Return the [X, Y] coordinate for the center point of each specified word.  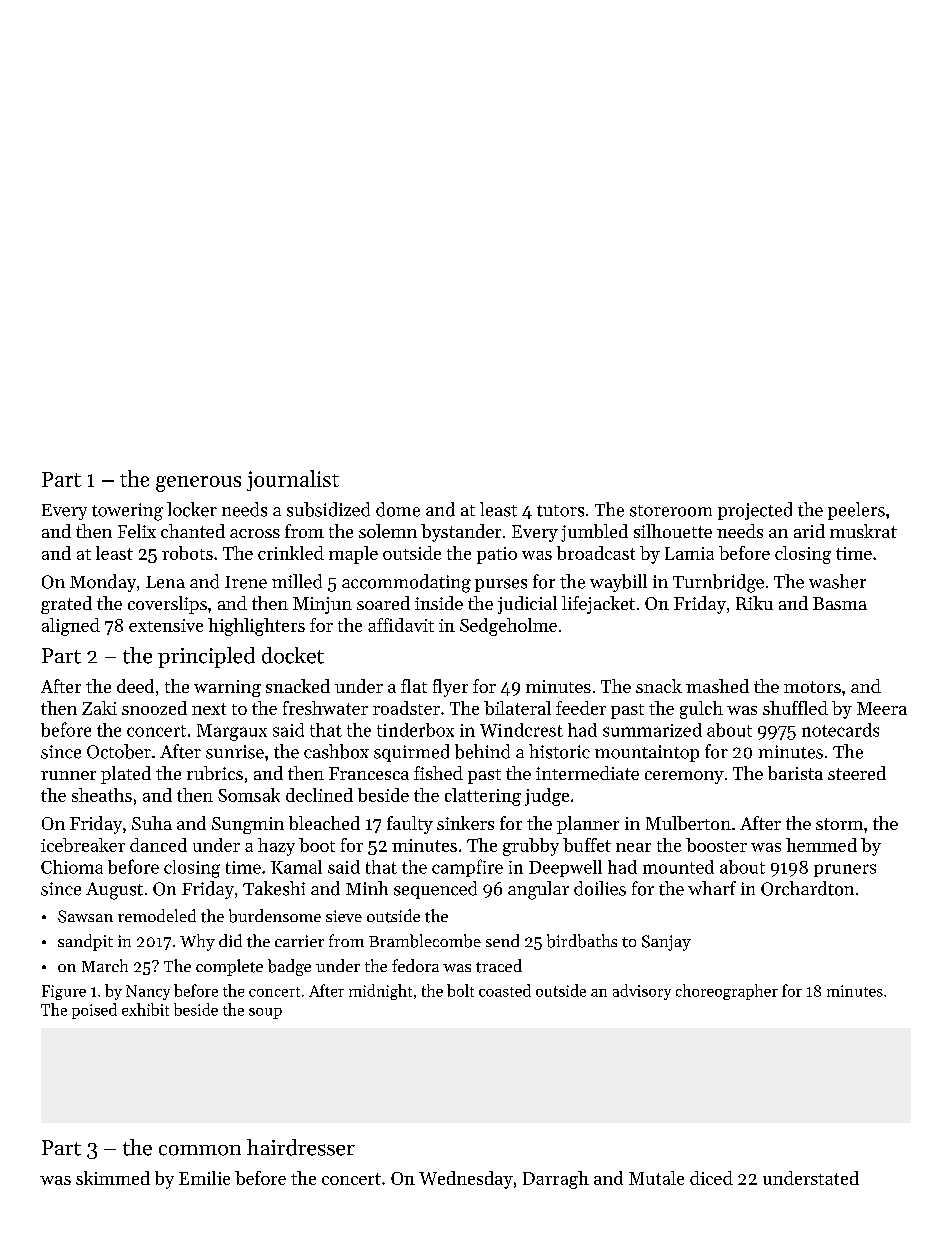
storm [839, 824]
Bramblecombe [425, 941]
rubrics [215, 773]
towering [127, 512]
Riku [754, 603]
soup [265, 1013]
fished [438, 773]
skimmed [113, 1178]
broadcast [596, 553]
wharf [712, 888]
